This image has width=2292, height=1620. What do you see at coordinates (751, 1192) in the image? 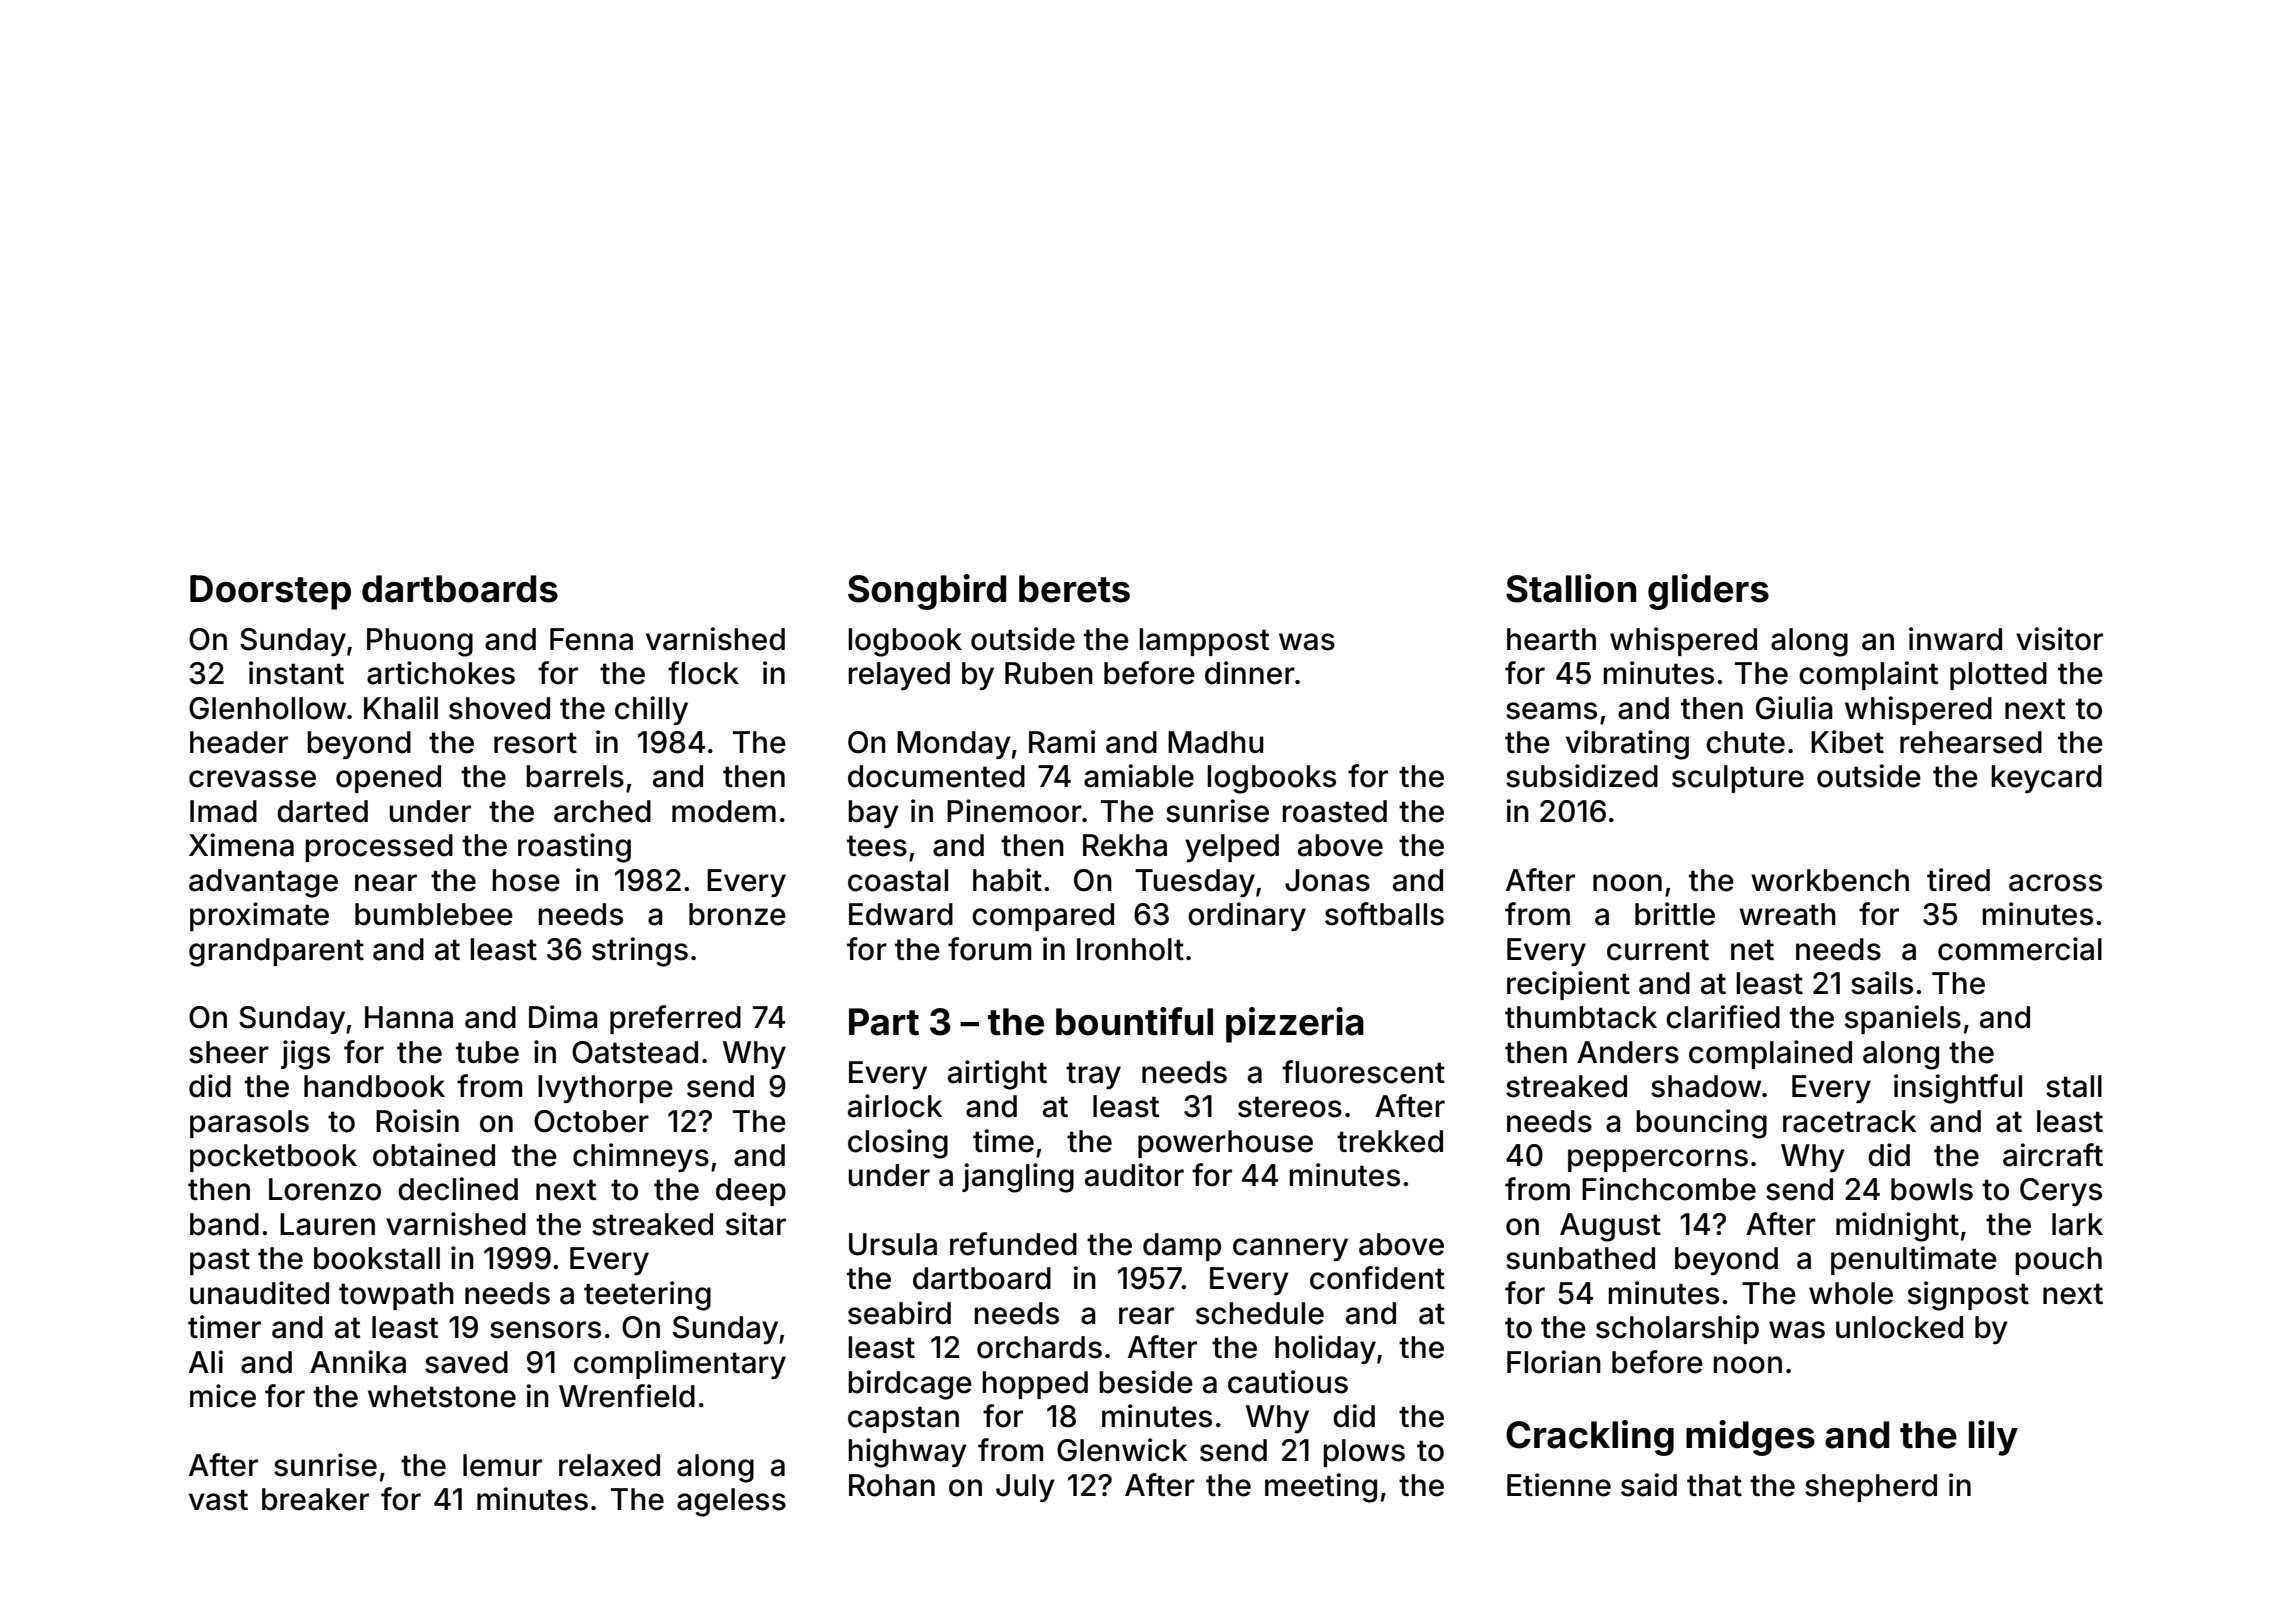
I see `deep` at bounding box center [751, 1192].
